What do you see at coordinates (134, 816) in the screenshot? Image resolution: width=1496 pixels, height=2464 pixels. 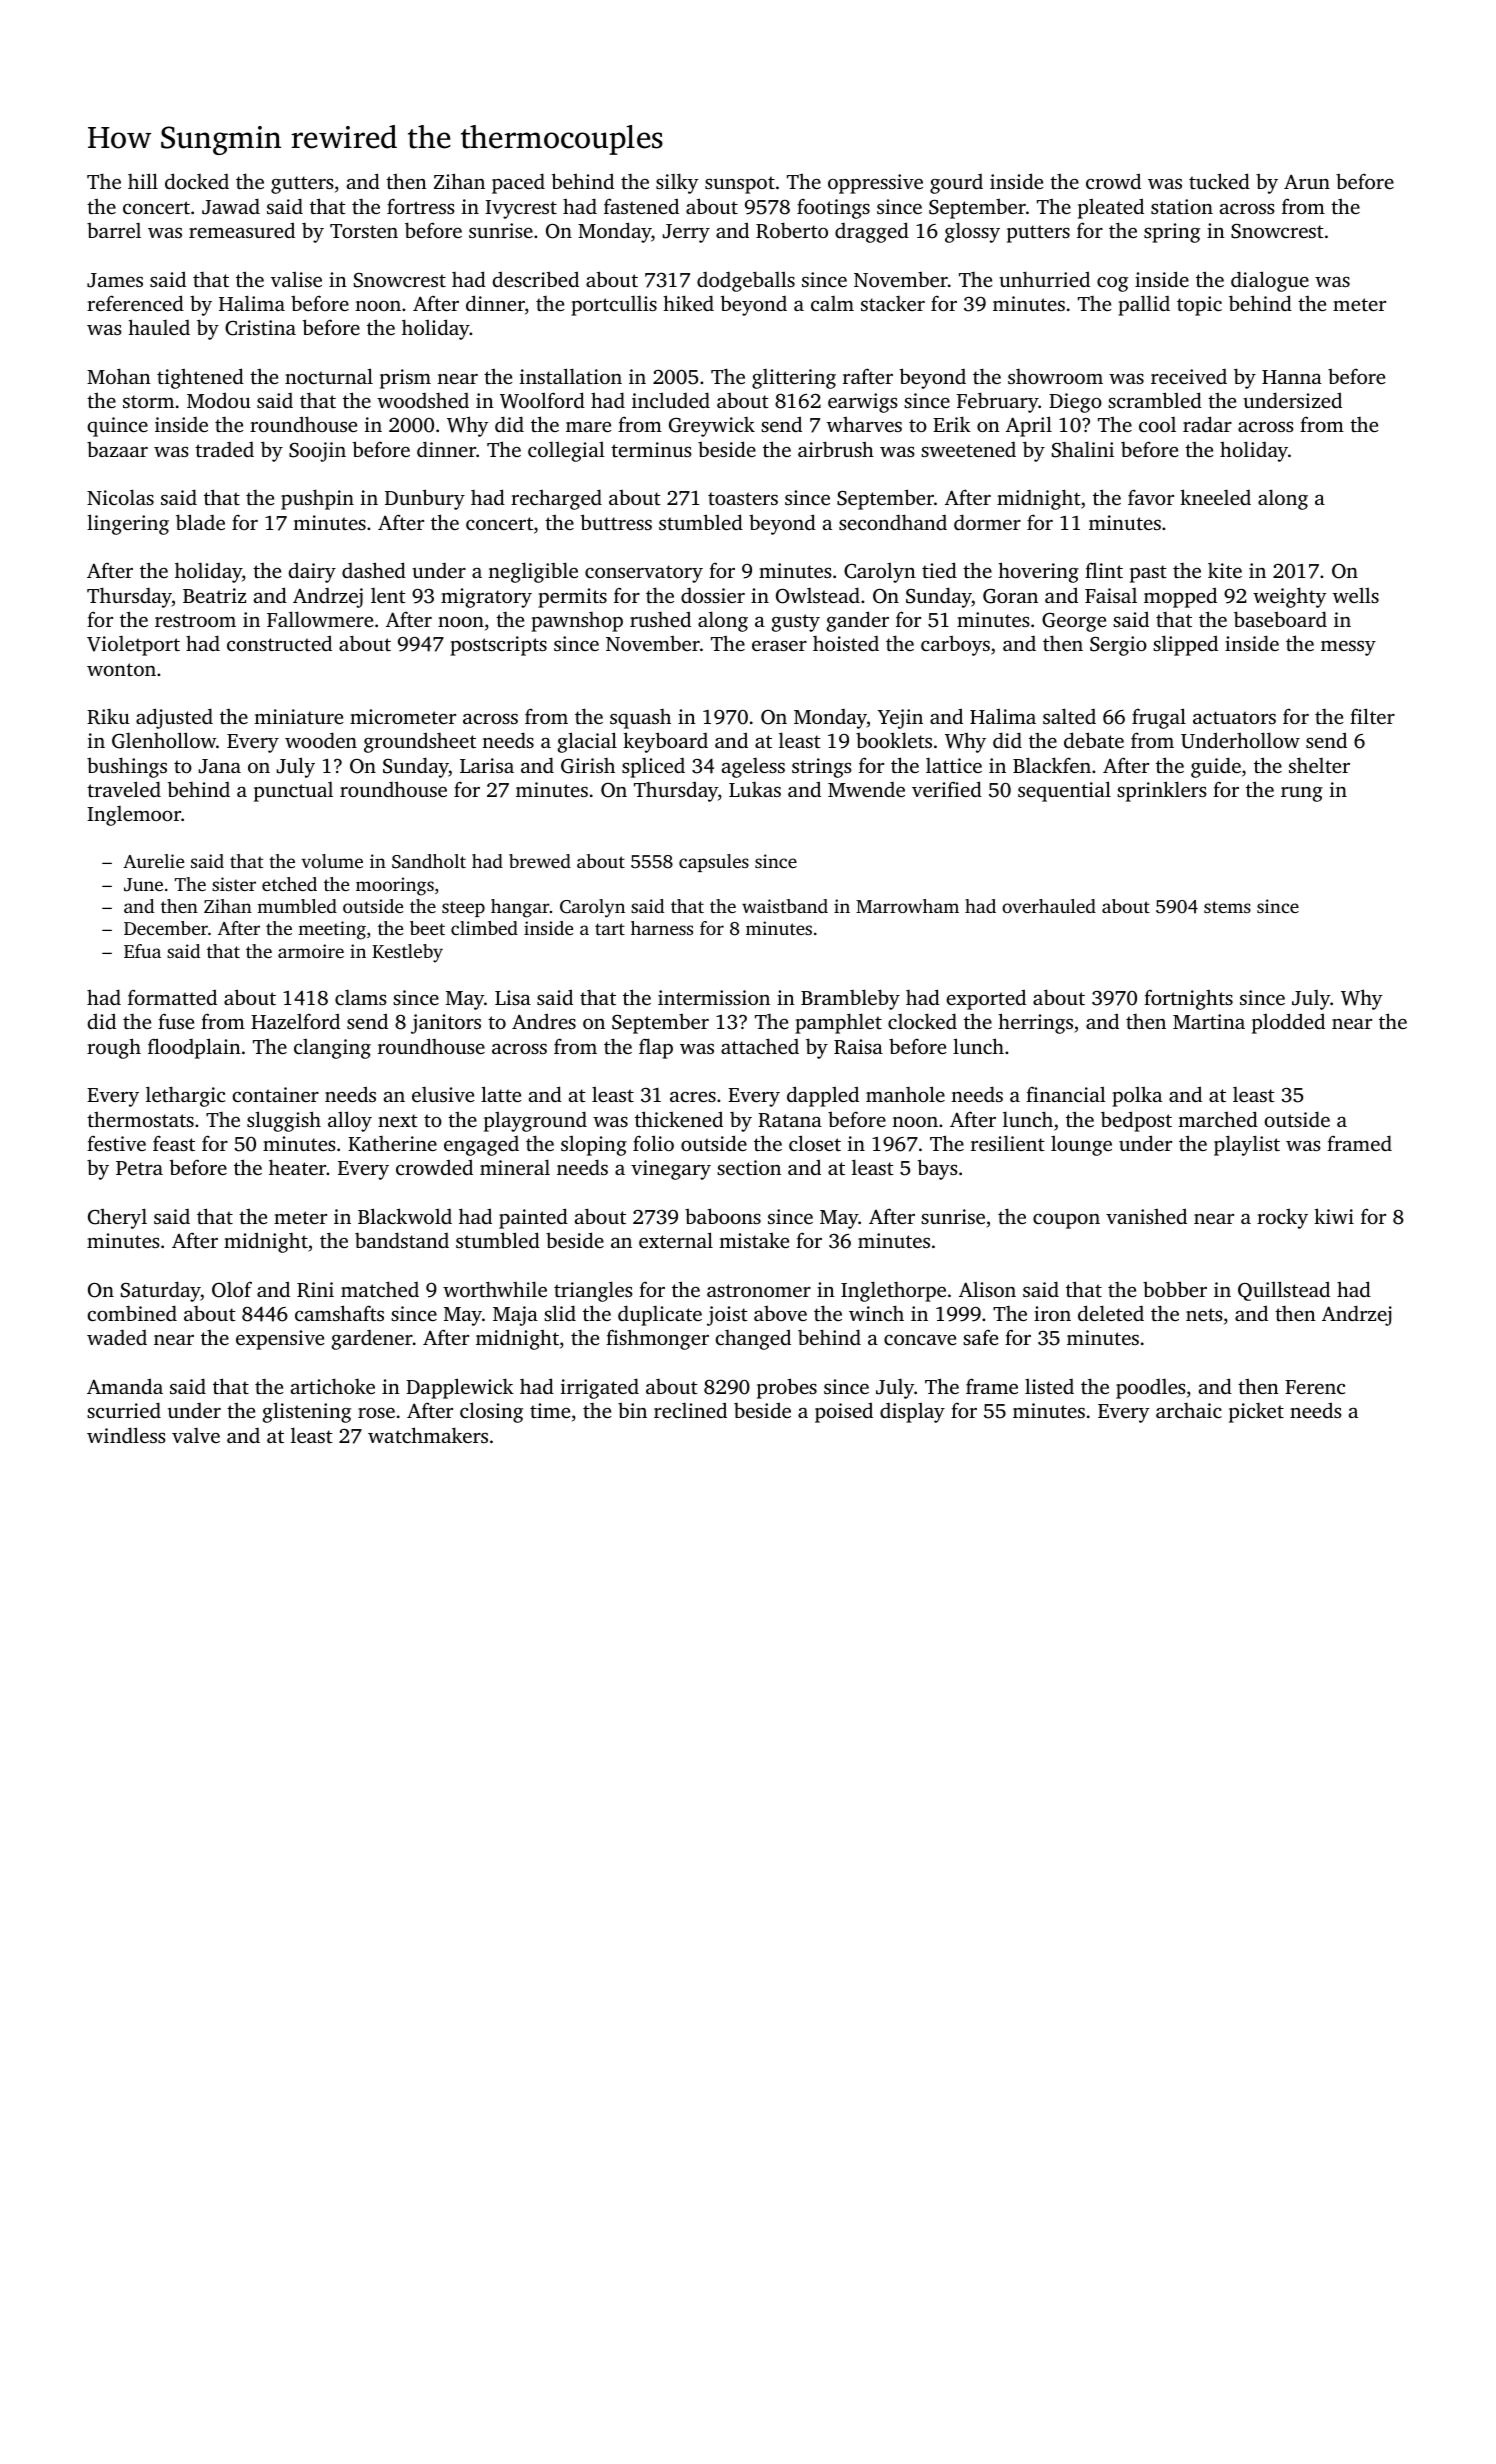 I see `Inglemoor` at bounding box center [134, 816].
